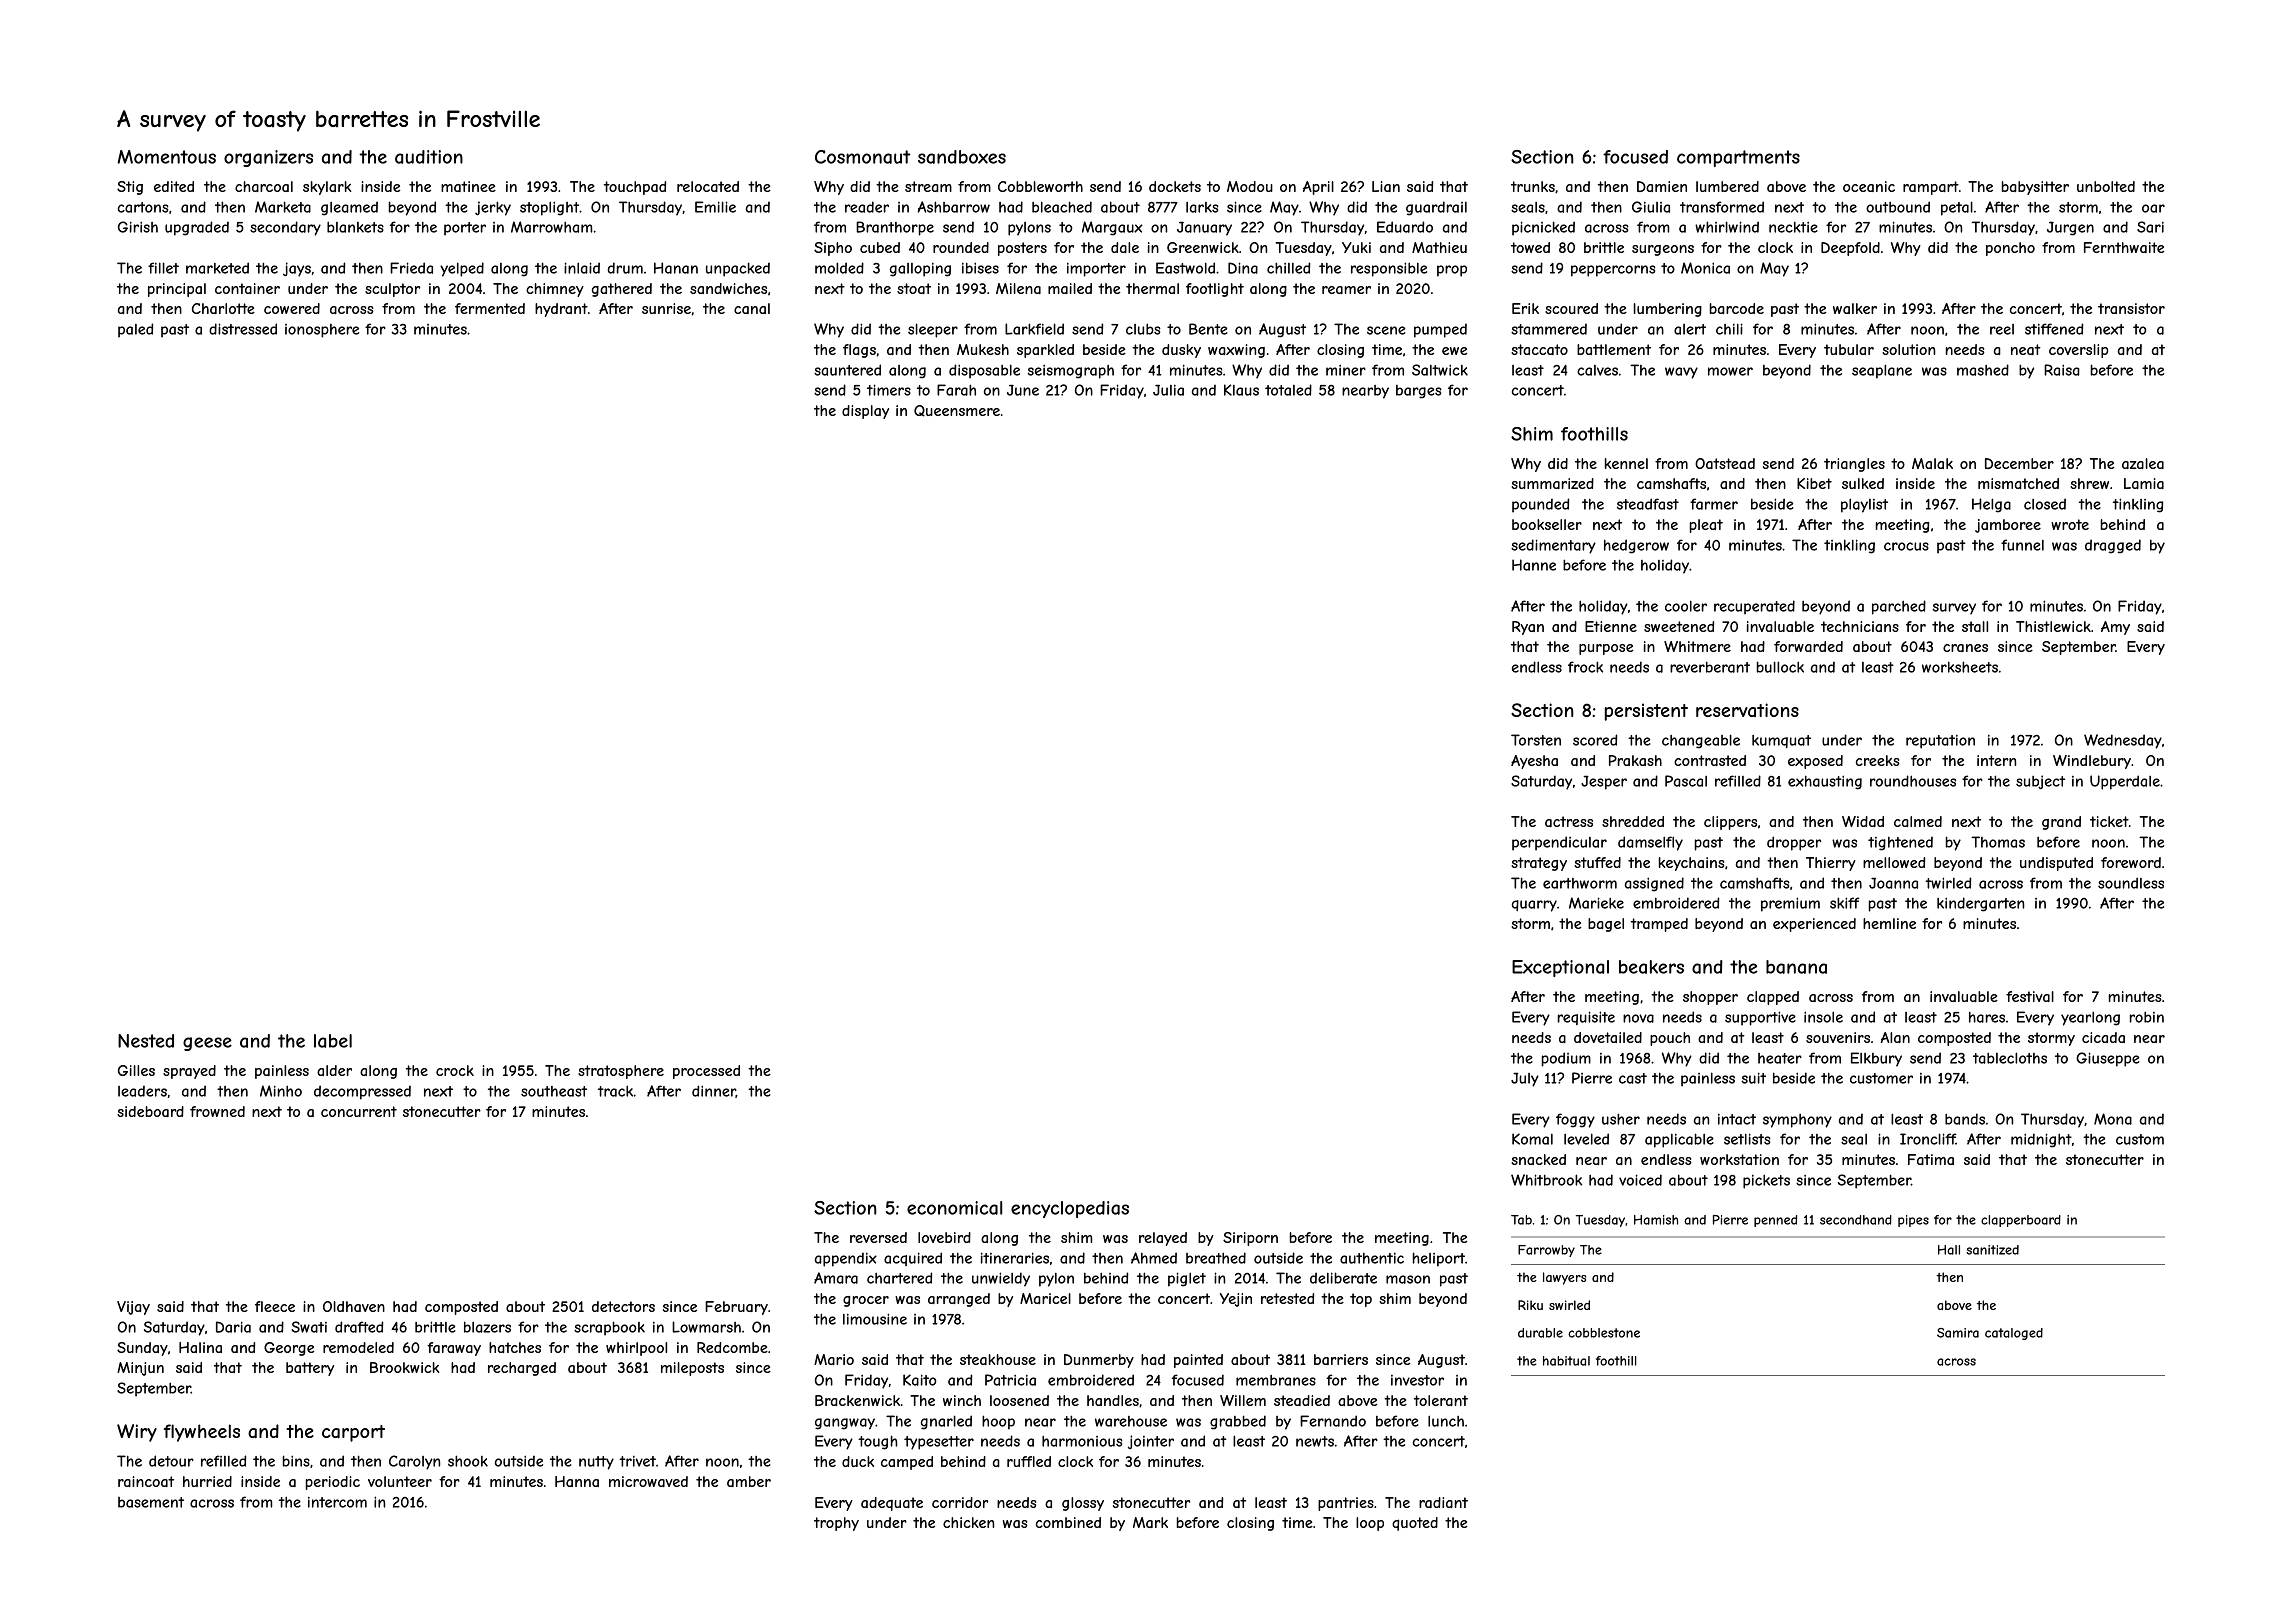 The height and width of the document is (1614, 2282). What do you see at coordinates (867, 207) in the document?
I see `reader` at bounding box center [867, 207].
